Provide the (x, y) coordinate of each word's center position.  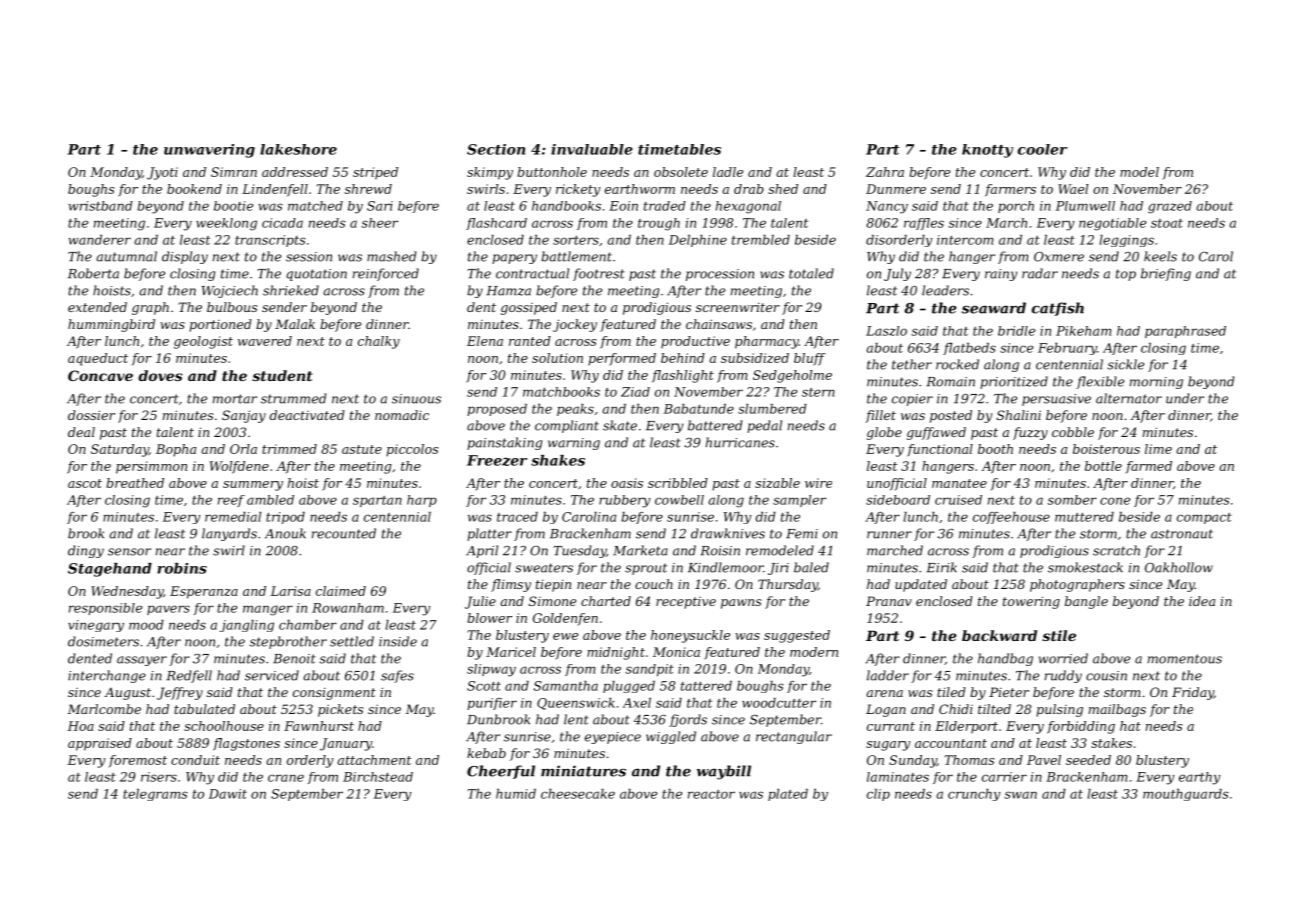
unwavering (209, 151)
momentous (1185, 659)
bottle (1103, 466)
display (185, 257)
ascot (85, 483)
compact (1204, 518)
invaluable (592, 149)
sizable (777, 483)
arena (884, 693)
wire (818, 483)
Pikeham (1083, 331)
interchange (107, 676)
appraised (100, 744)
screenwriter (738, 307)
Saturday (120, 450)
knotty (987, 151)
